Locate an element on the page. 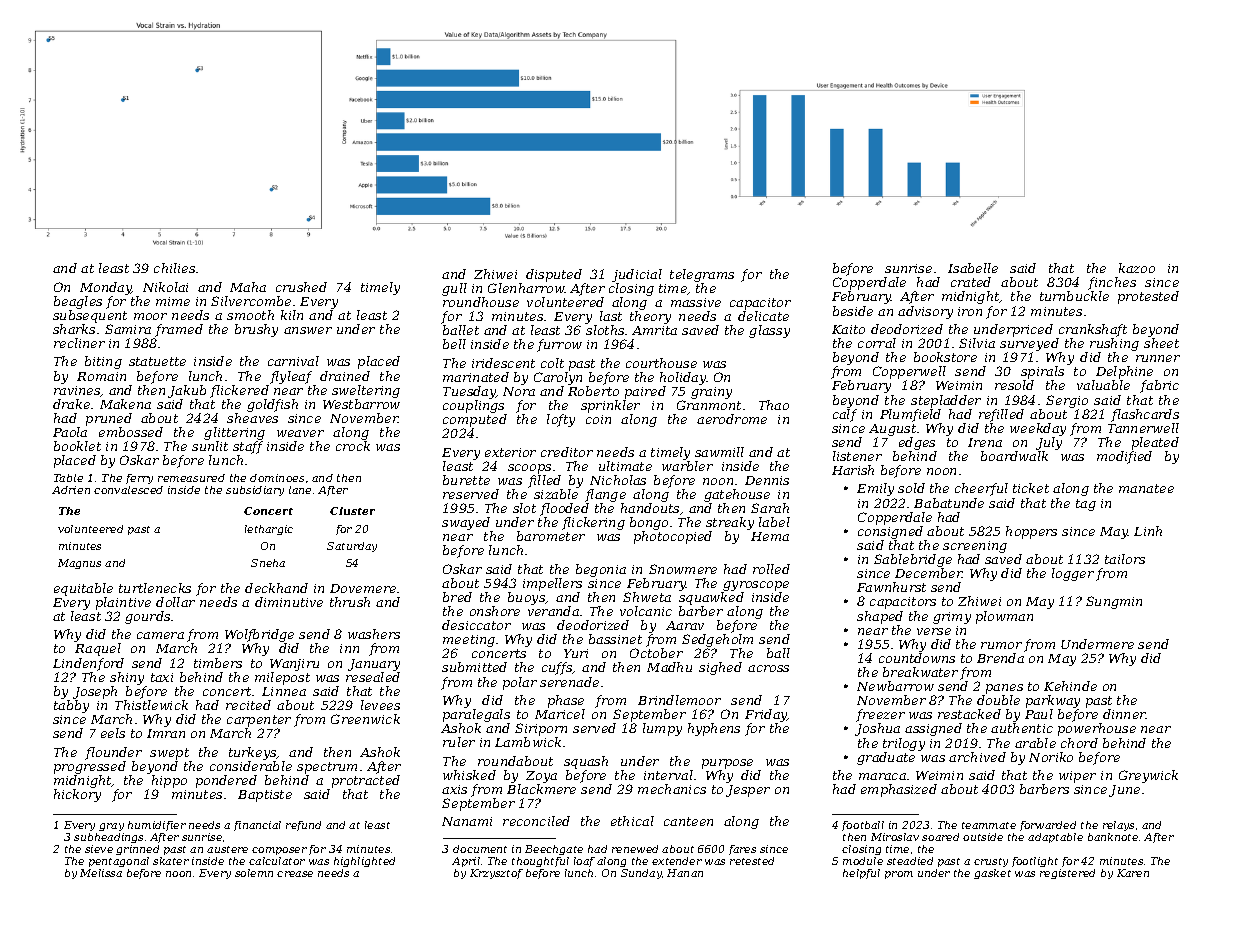 Image resolution: width=1233 pixels, height=952 pixels. bongo is located at coordinates (649, 523).
